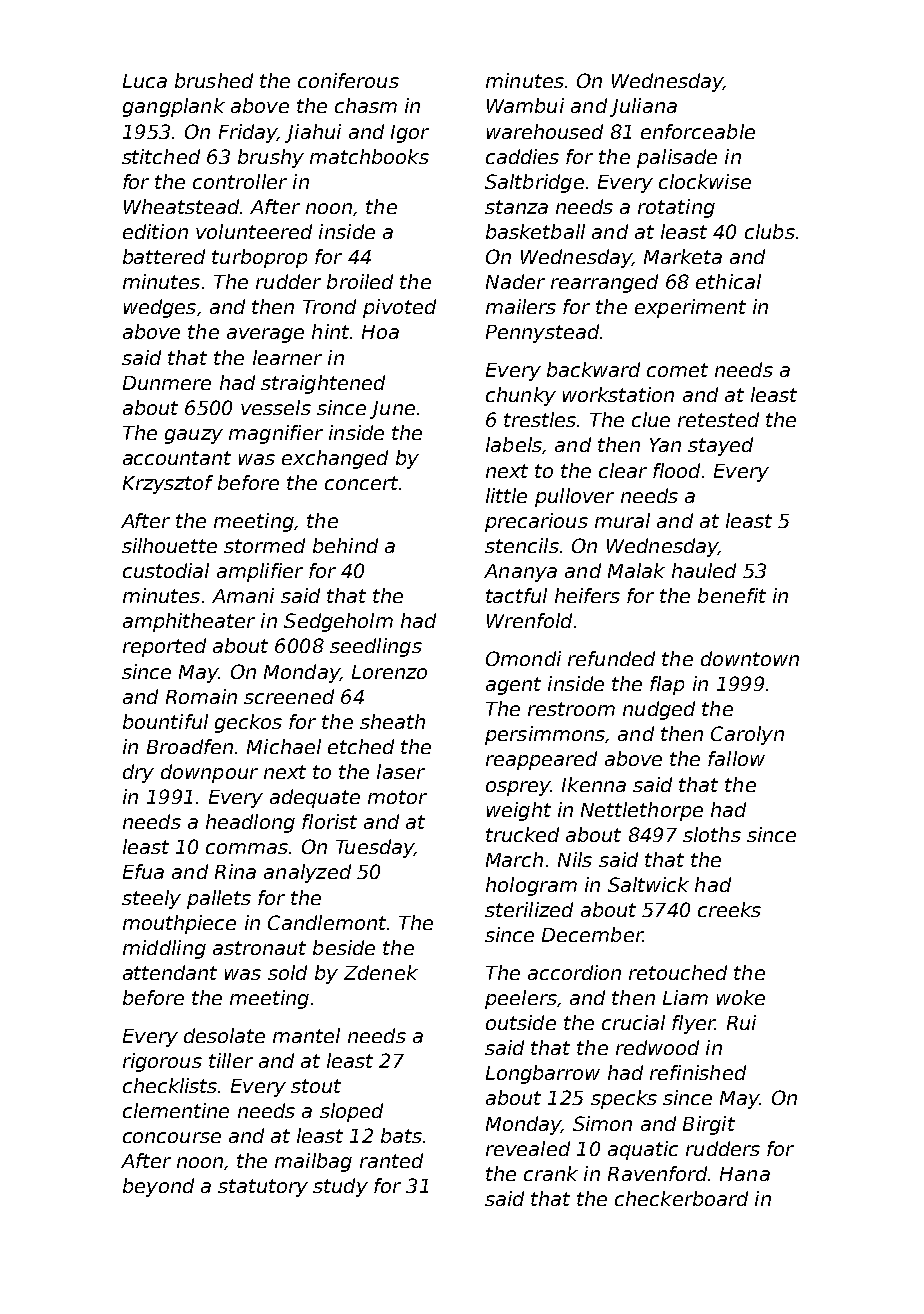 The height and width of the screenshot is (1314, 924). I want to click on nudged, so click(659, 710).
